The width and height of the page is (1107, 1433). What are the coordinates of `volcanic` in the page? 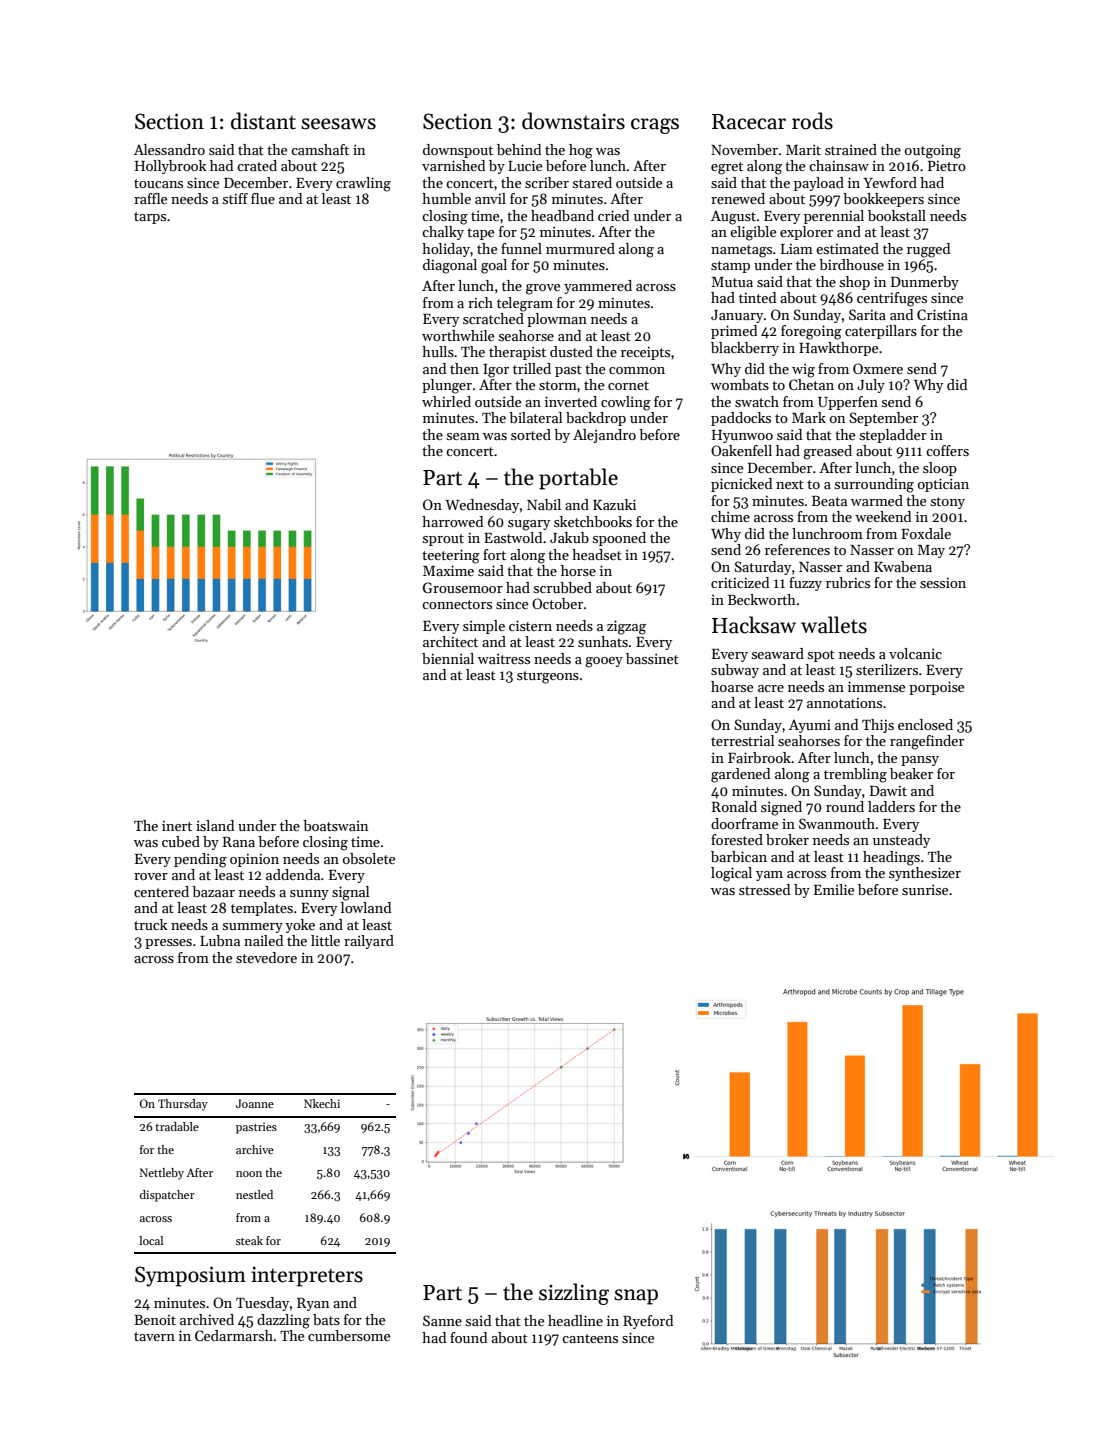 It's located at (915, 653).
